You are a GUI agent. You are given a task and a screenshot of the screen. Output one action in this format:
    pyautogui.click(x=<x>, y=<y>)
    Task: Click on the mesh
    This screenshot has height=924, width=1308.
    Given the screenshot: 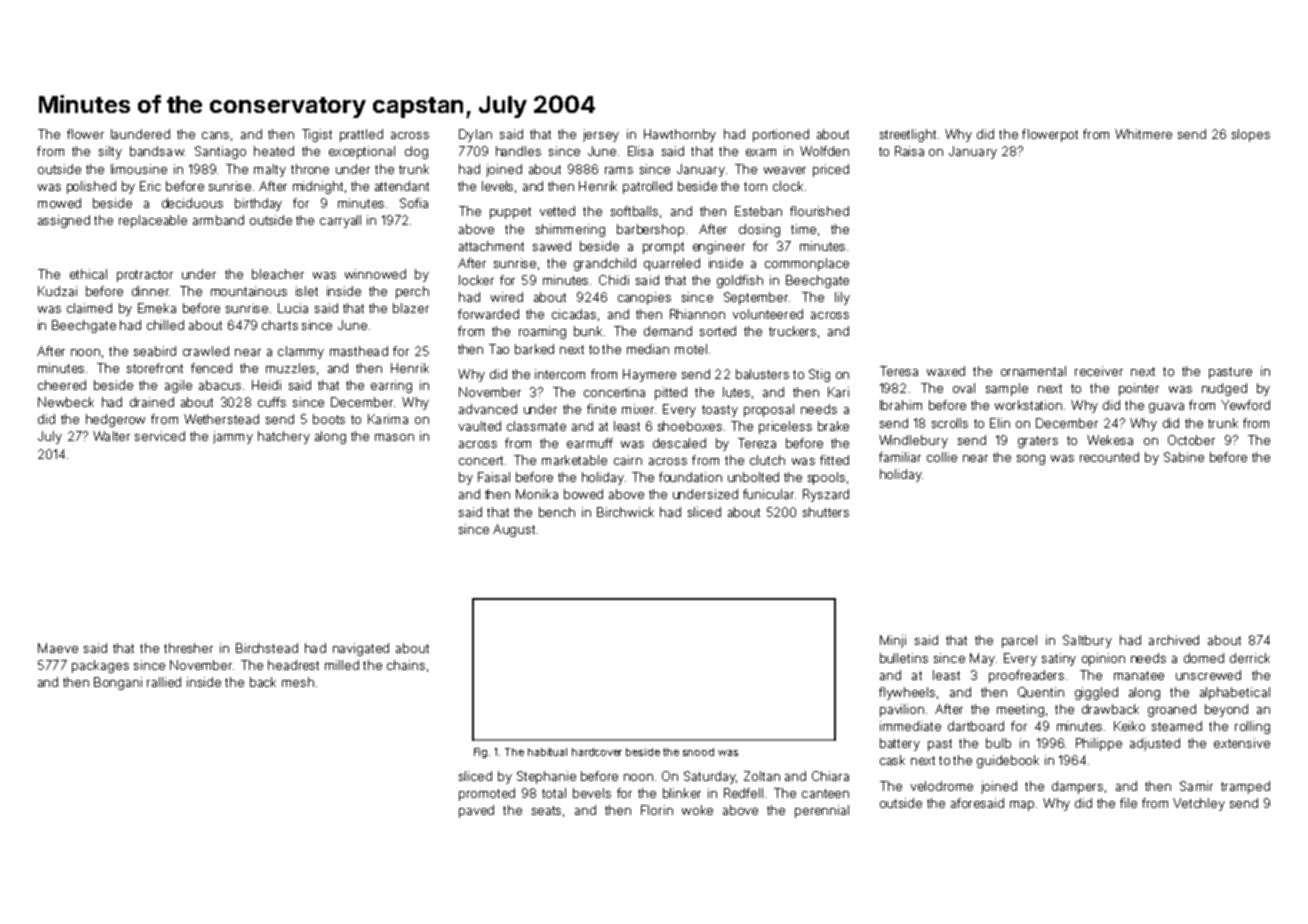 What is the action you would take?
    pyautogui.click(x=298, y=682)
